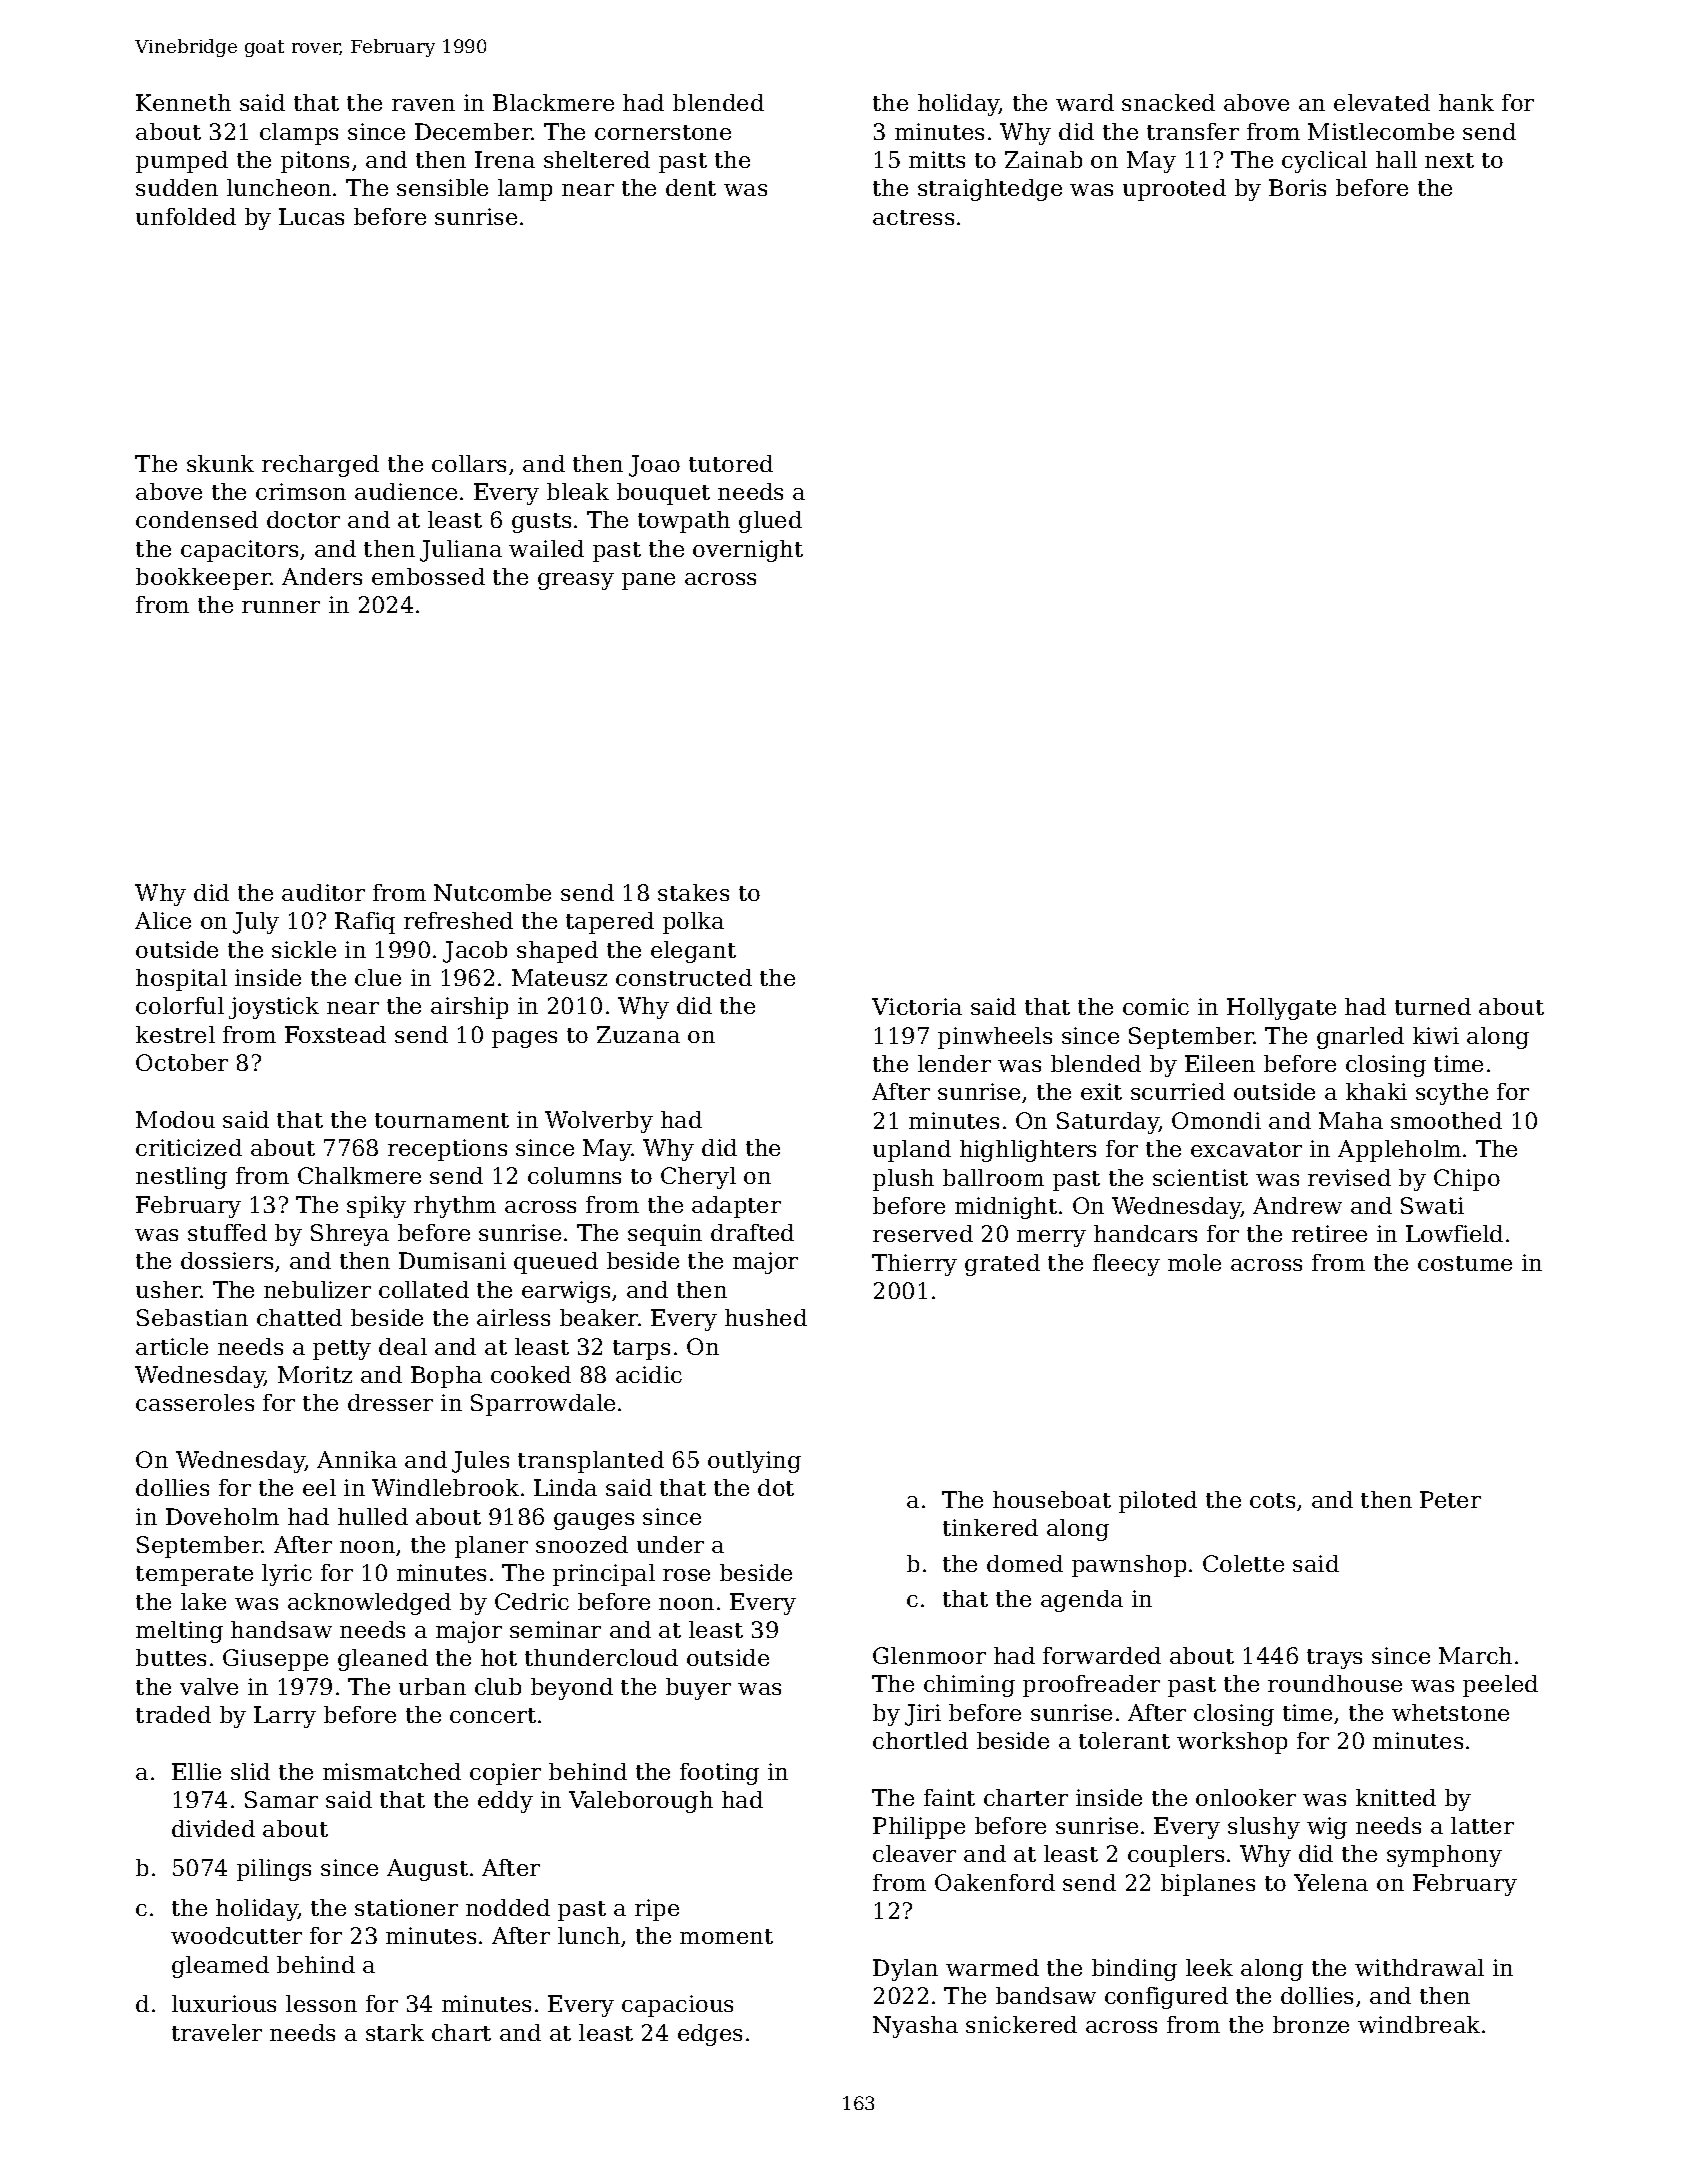  Describe the element at coordinates (766, 1317) in the document. I see `hushed` at that location.
